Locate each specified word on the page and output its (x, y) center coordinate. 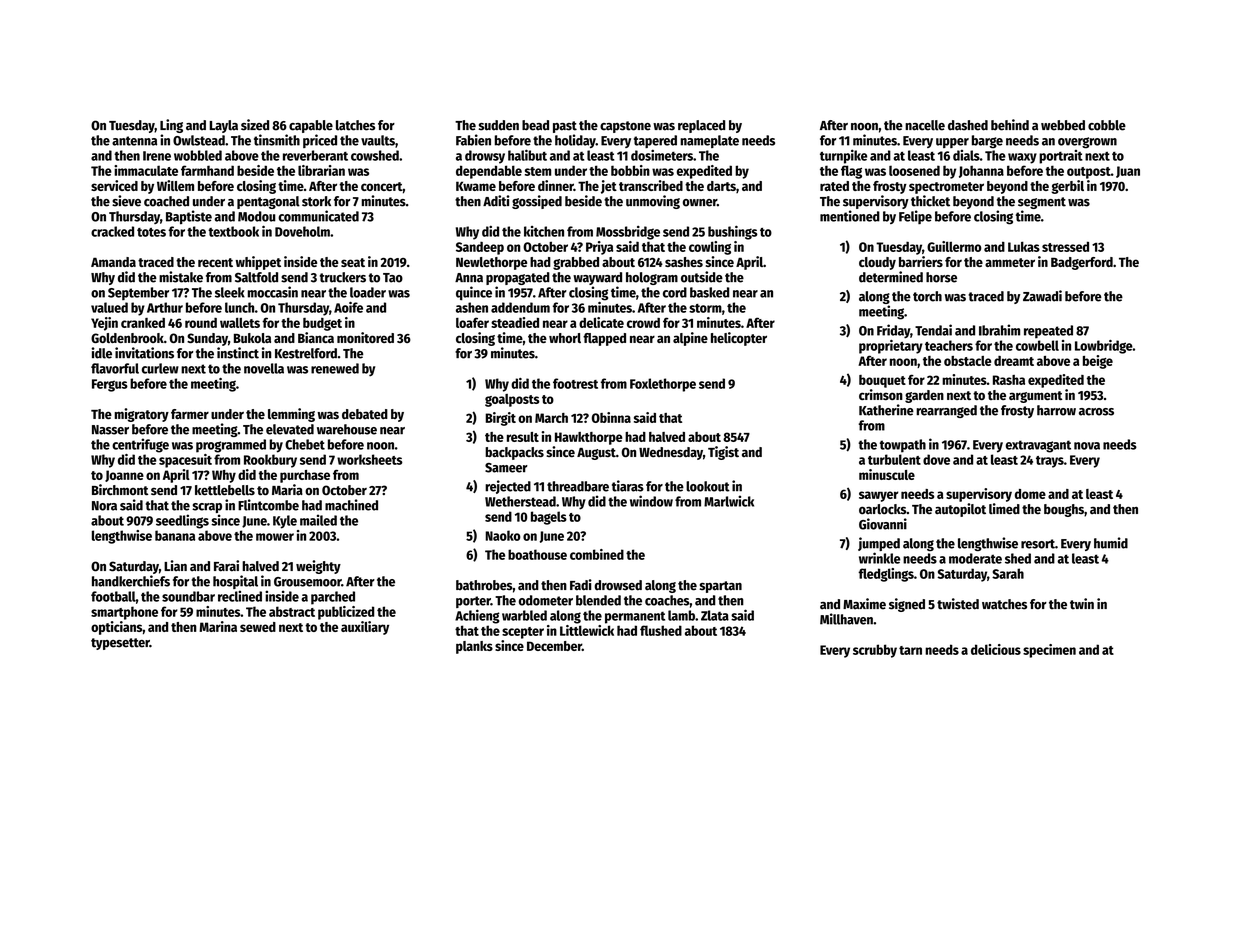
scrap (207, 508)
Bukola (252, 338)
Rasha (1009, 380)
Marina (218, 626)
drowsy (485, 157)
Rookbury (270, 461)
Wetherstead (520, 501)
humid (1111, 543)
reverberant (315, 155)
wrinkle (880, 558)
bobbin (630, 170)
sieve (126, 201)
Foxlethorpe (663, 385)
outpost (1089, 173)
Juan (1128, 172)
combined (597, 554)
